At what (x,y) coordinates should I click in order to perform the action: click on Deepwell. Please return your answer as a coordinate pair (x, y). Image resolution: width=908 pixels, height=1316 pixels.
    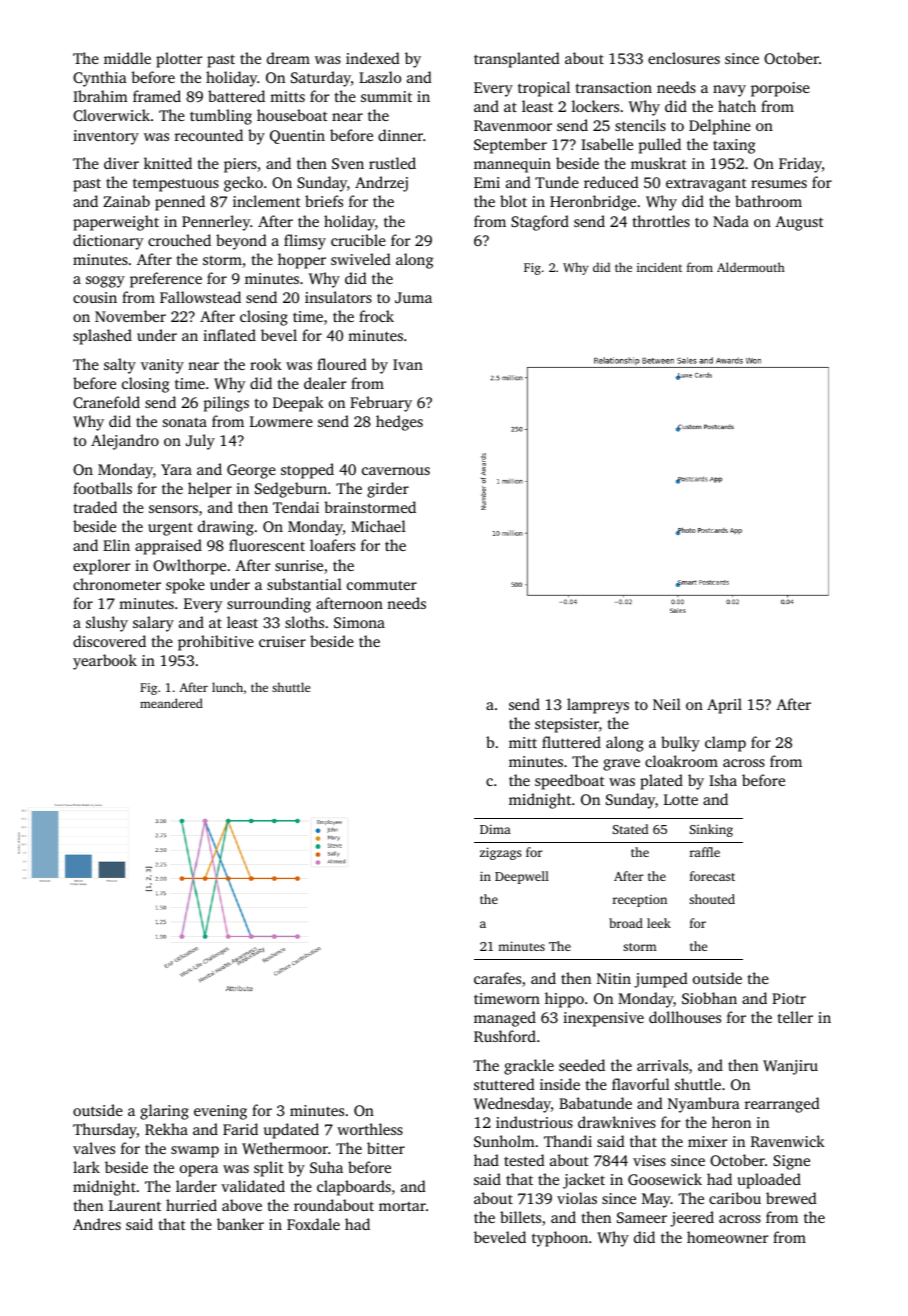
    Looking at the image, I should click on (522, 877).
